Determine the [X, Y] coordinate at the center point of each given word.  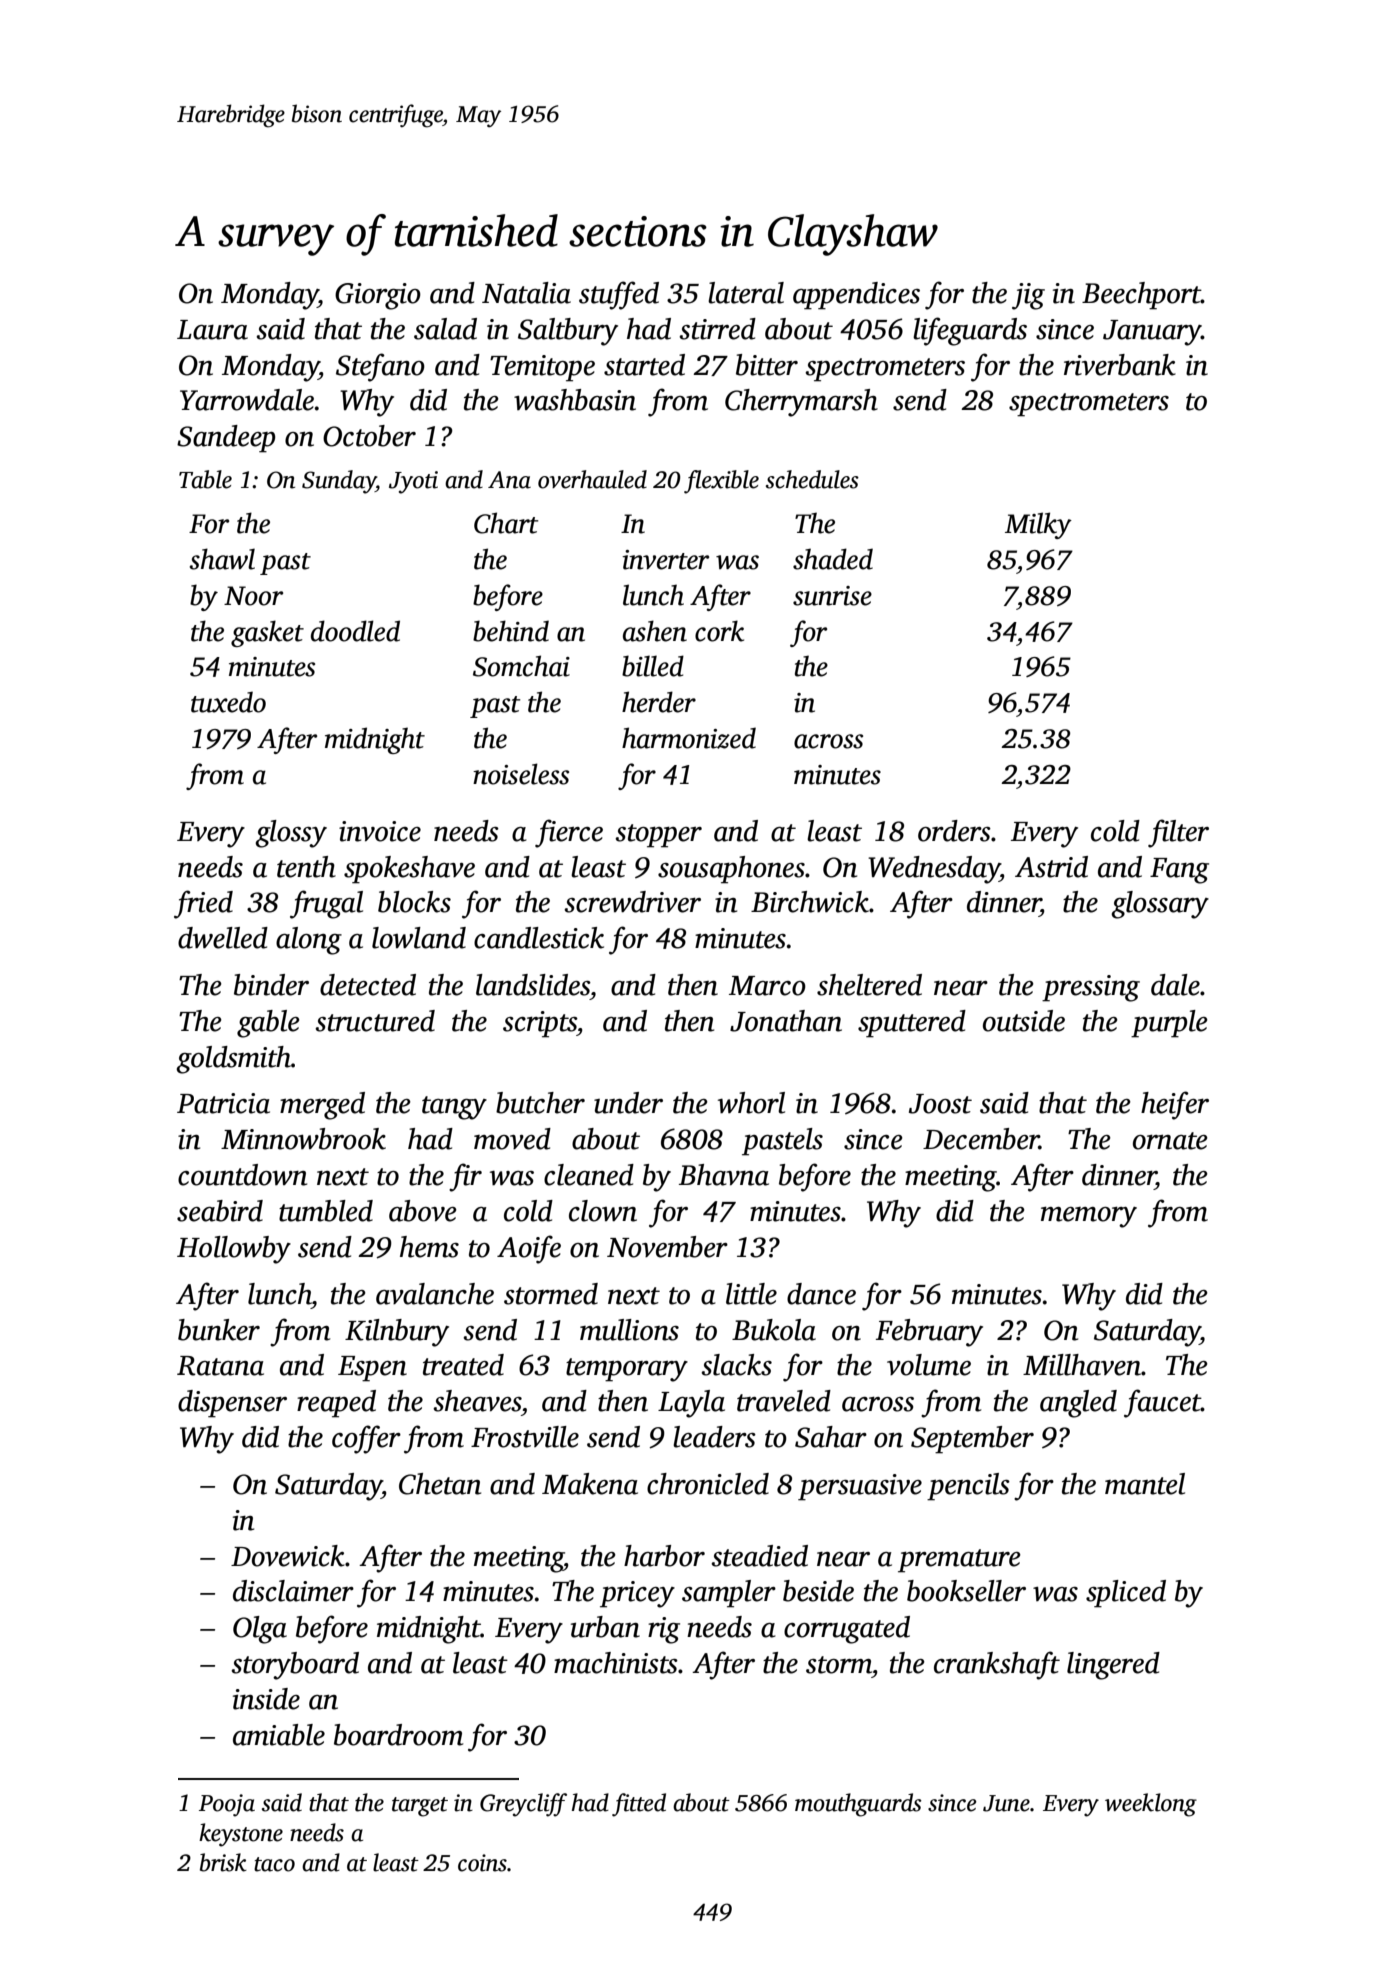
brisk [223, 1862]
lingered [1113, 1666]
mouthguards [858, 1805]
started [644, 365]
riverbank [1120, 365]
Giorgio [378, 296]
